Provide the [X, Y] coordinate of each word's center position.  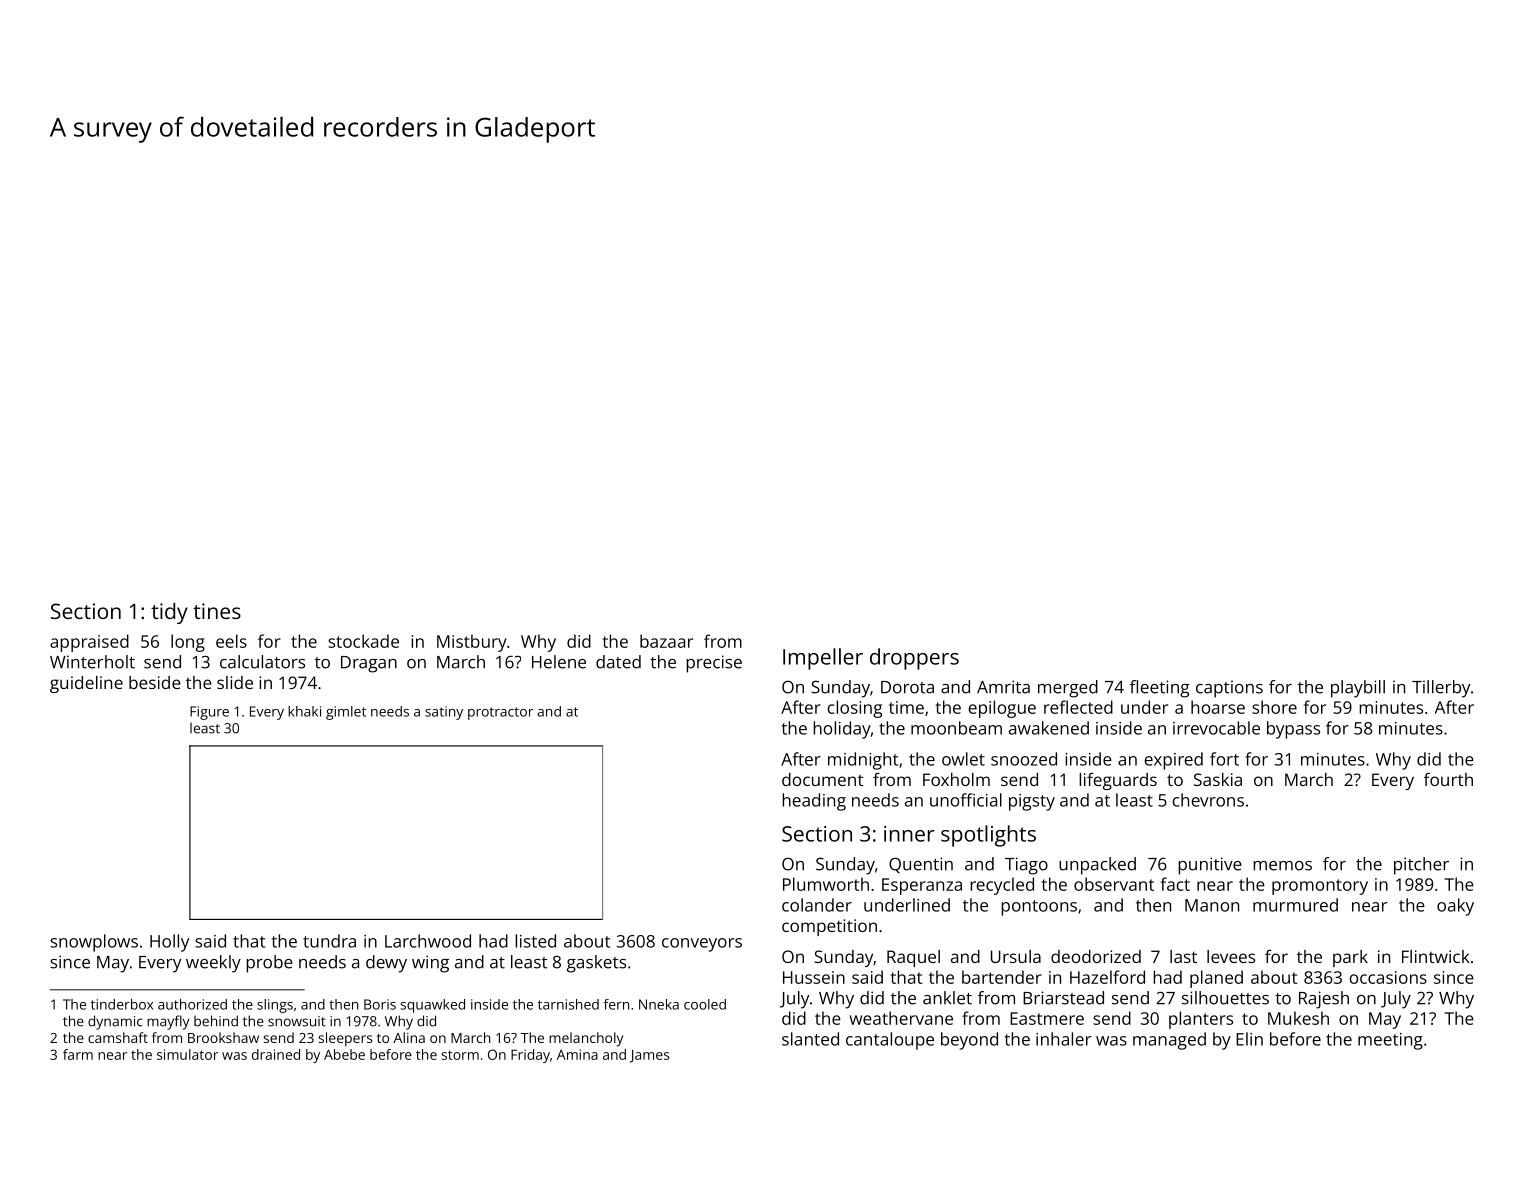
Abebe [344, 1054]
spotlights [988, 836]
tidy [169, 613]
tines [217, 611]
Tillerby [1441, 689]
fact [1175, 884]
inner [909, 834]
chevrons [1208, 800]
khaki [304, 711]
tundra [329, 941]
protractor [500, 713]
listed [535, 941]
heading [814, 802]
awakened [1049, 728]
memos [1282, 866]
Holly [169, 943]
